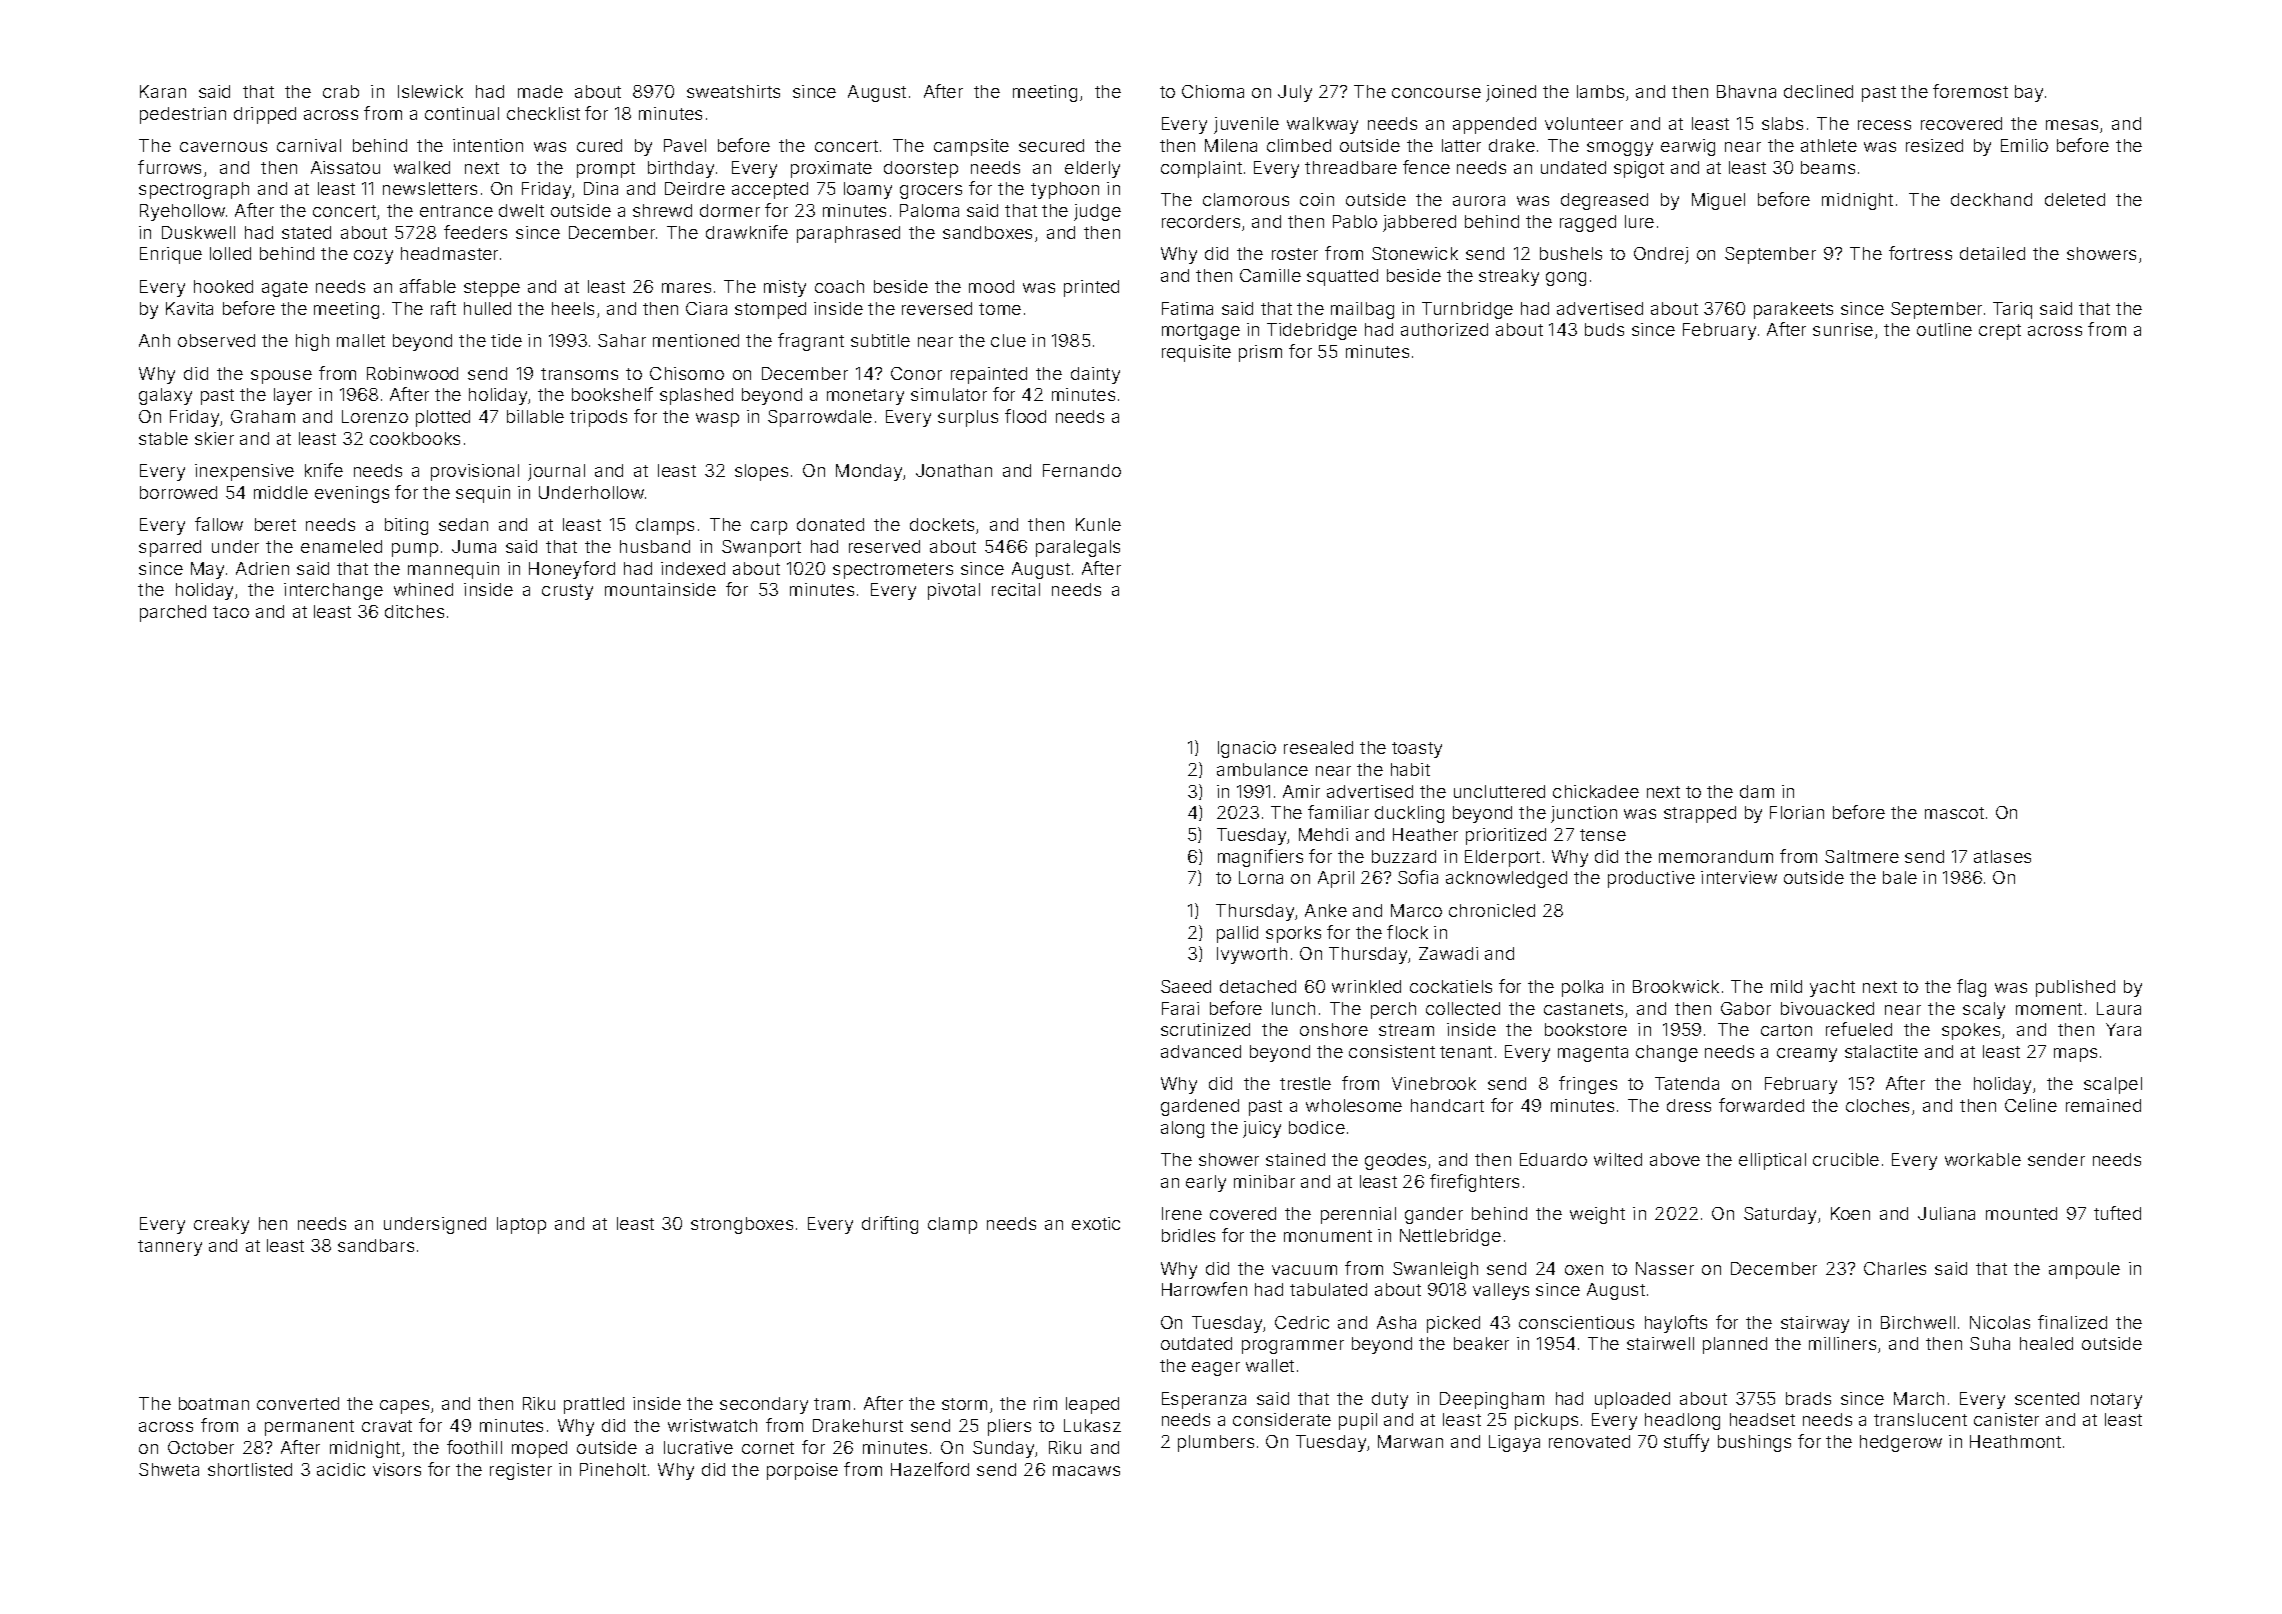 The width and height of the page is (2282, 1614). Describe the element at coordinates (1186, 986) in the page. I see `Saeed` at that location.
